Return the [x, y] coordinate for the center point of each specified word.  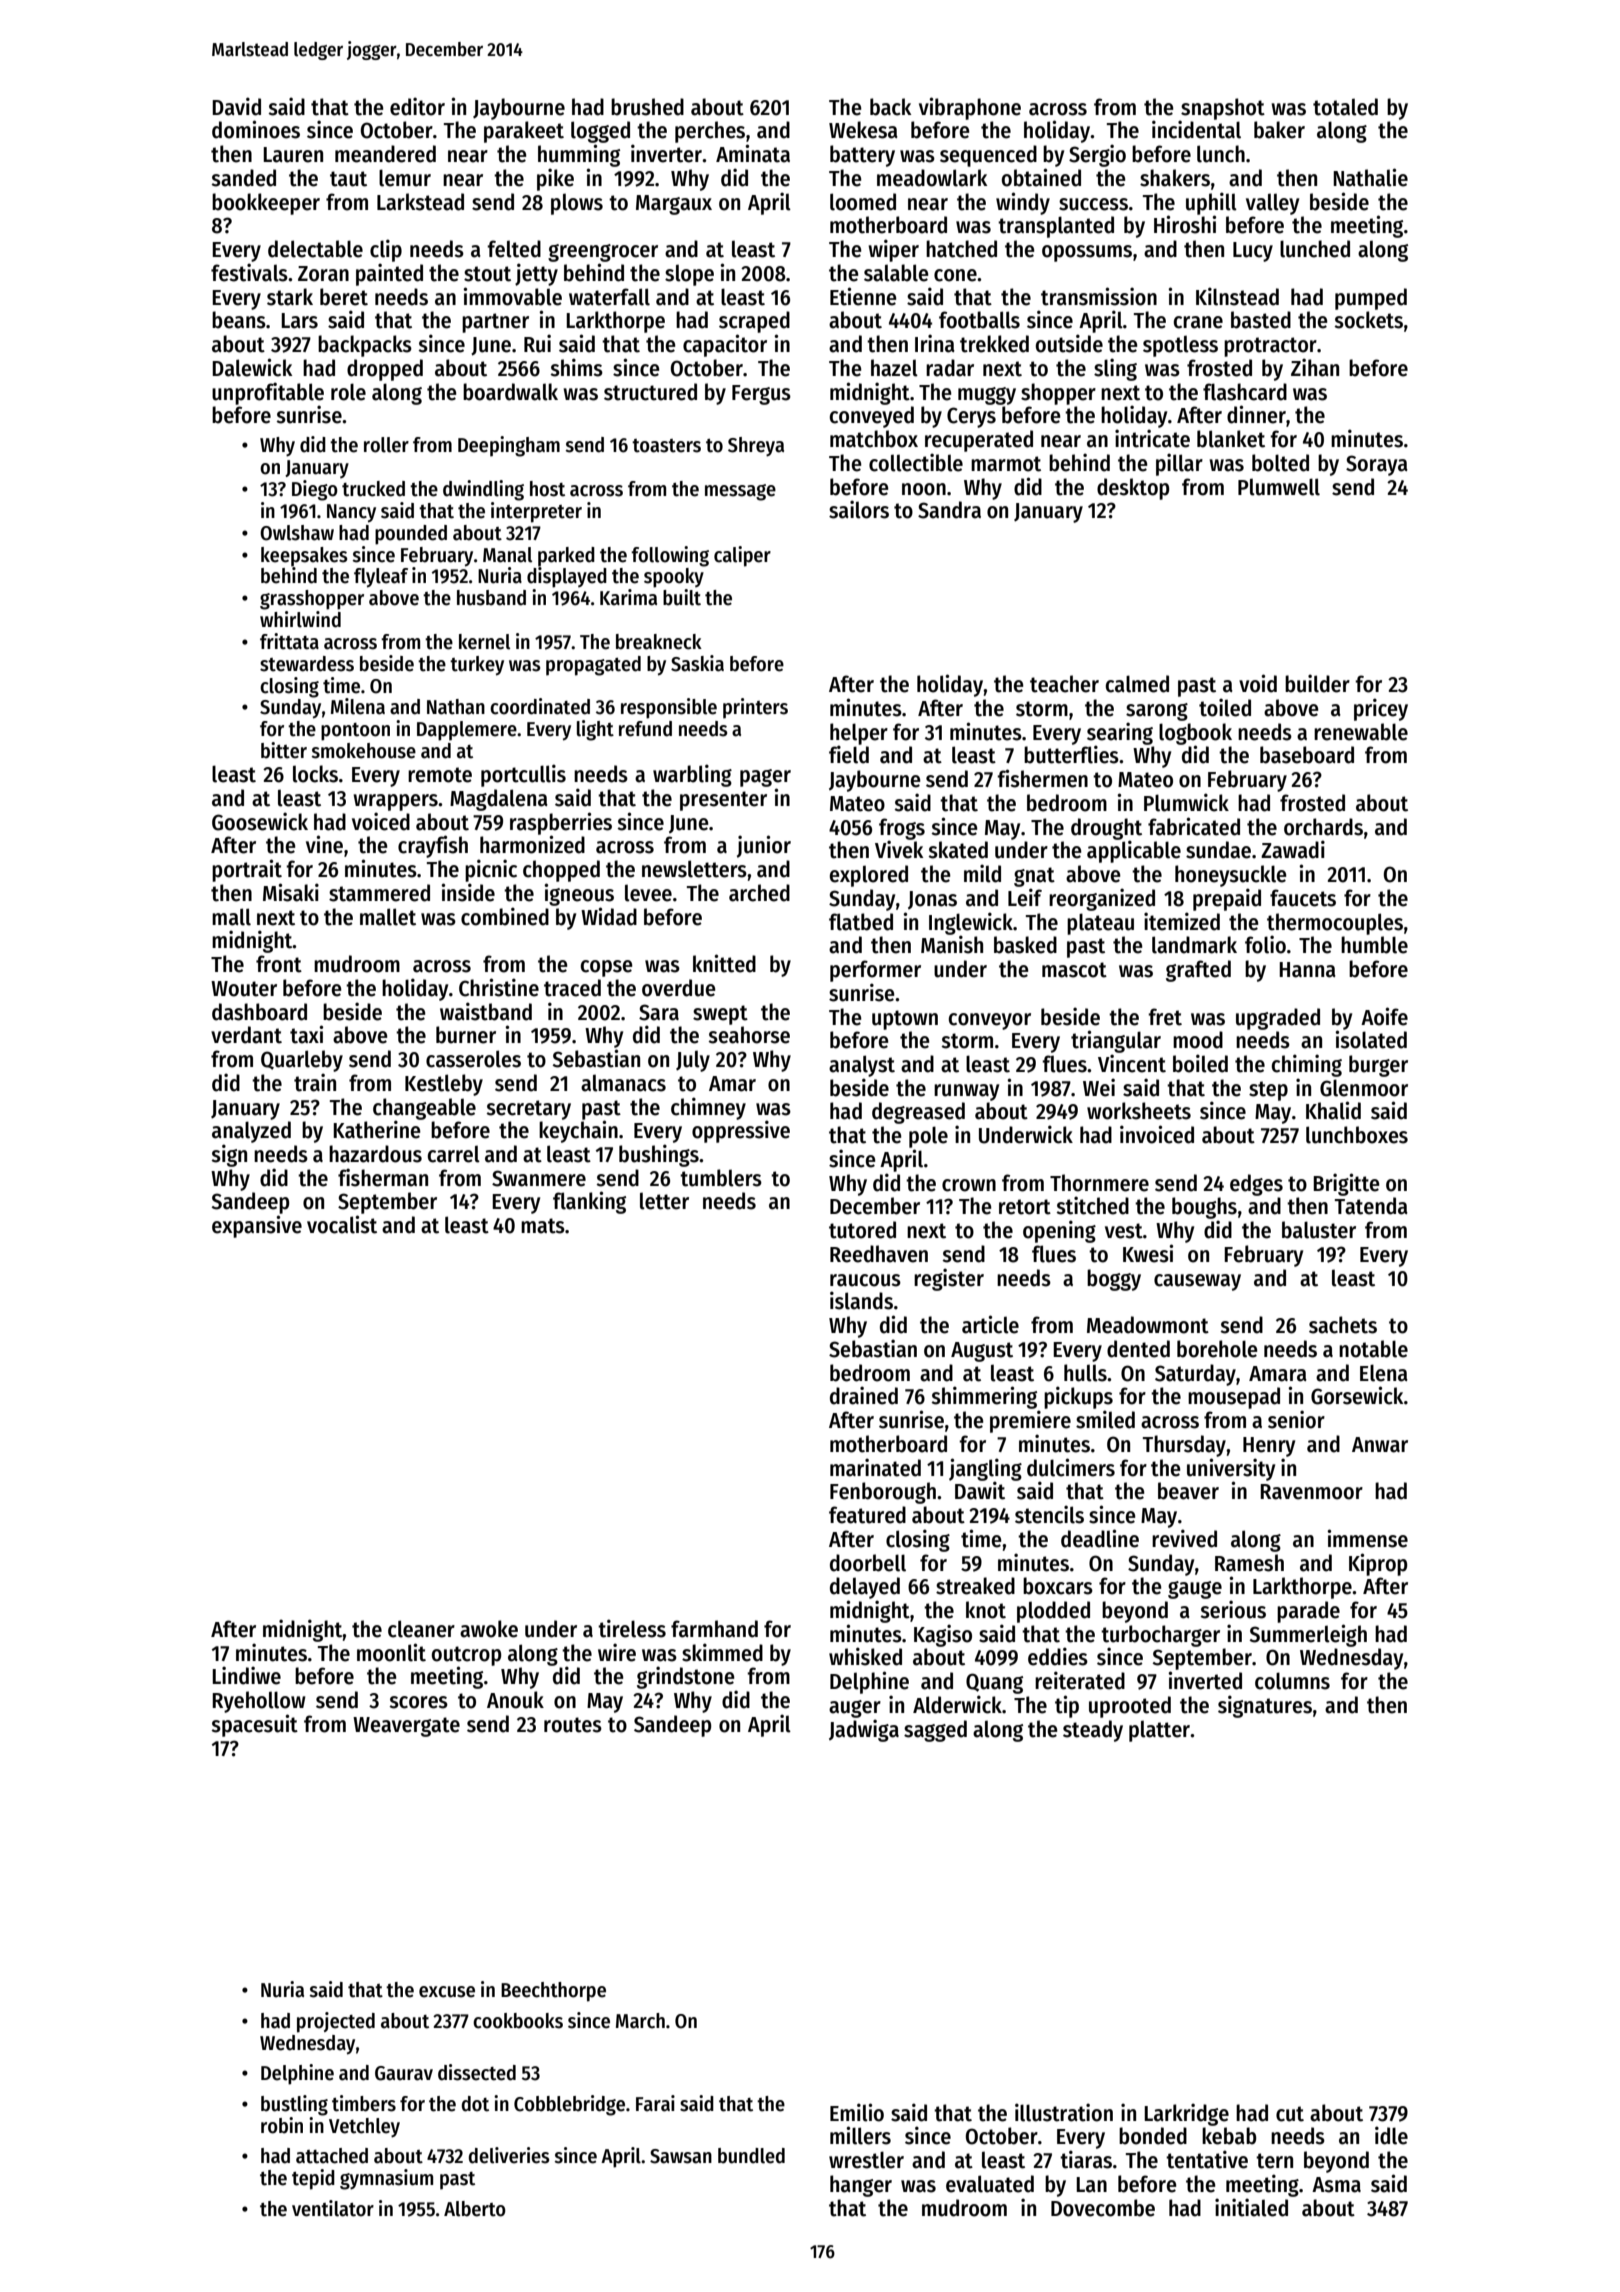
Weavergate [406, 1727]
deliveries [508, 2155]
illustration [1064, 2112]
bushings [659, 1155]
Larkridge [1186, 2114]
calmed [1137, 684]
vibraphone [970, 108]
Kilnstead [1237, 296]
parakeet [524, 132]
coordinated [540, 706]
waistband [486, 1011]
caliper [742, 556]
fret [1165, 1017]
